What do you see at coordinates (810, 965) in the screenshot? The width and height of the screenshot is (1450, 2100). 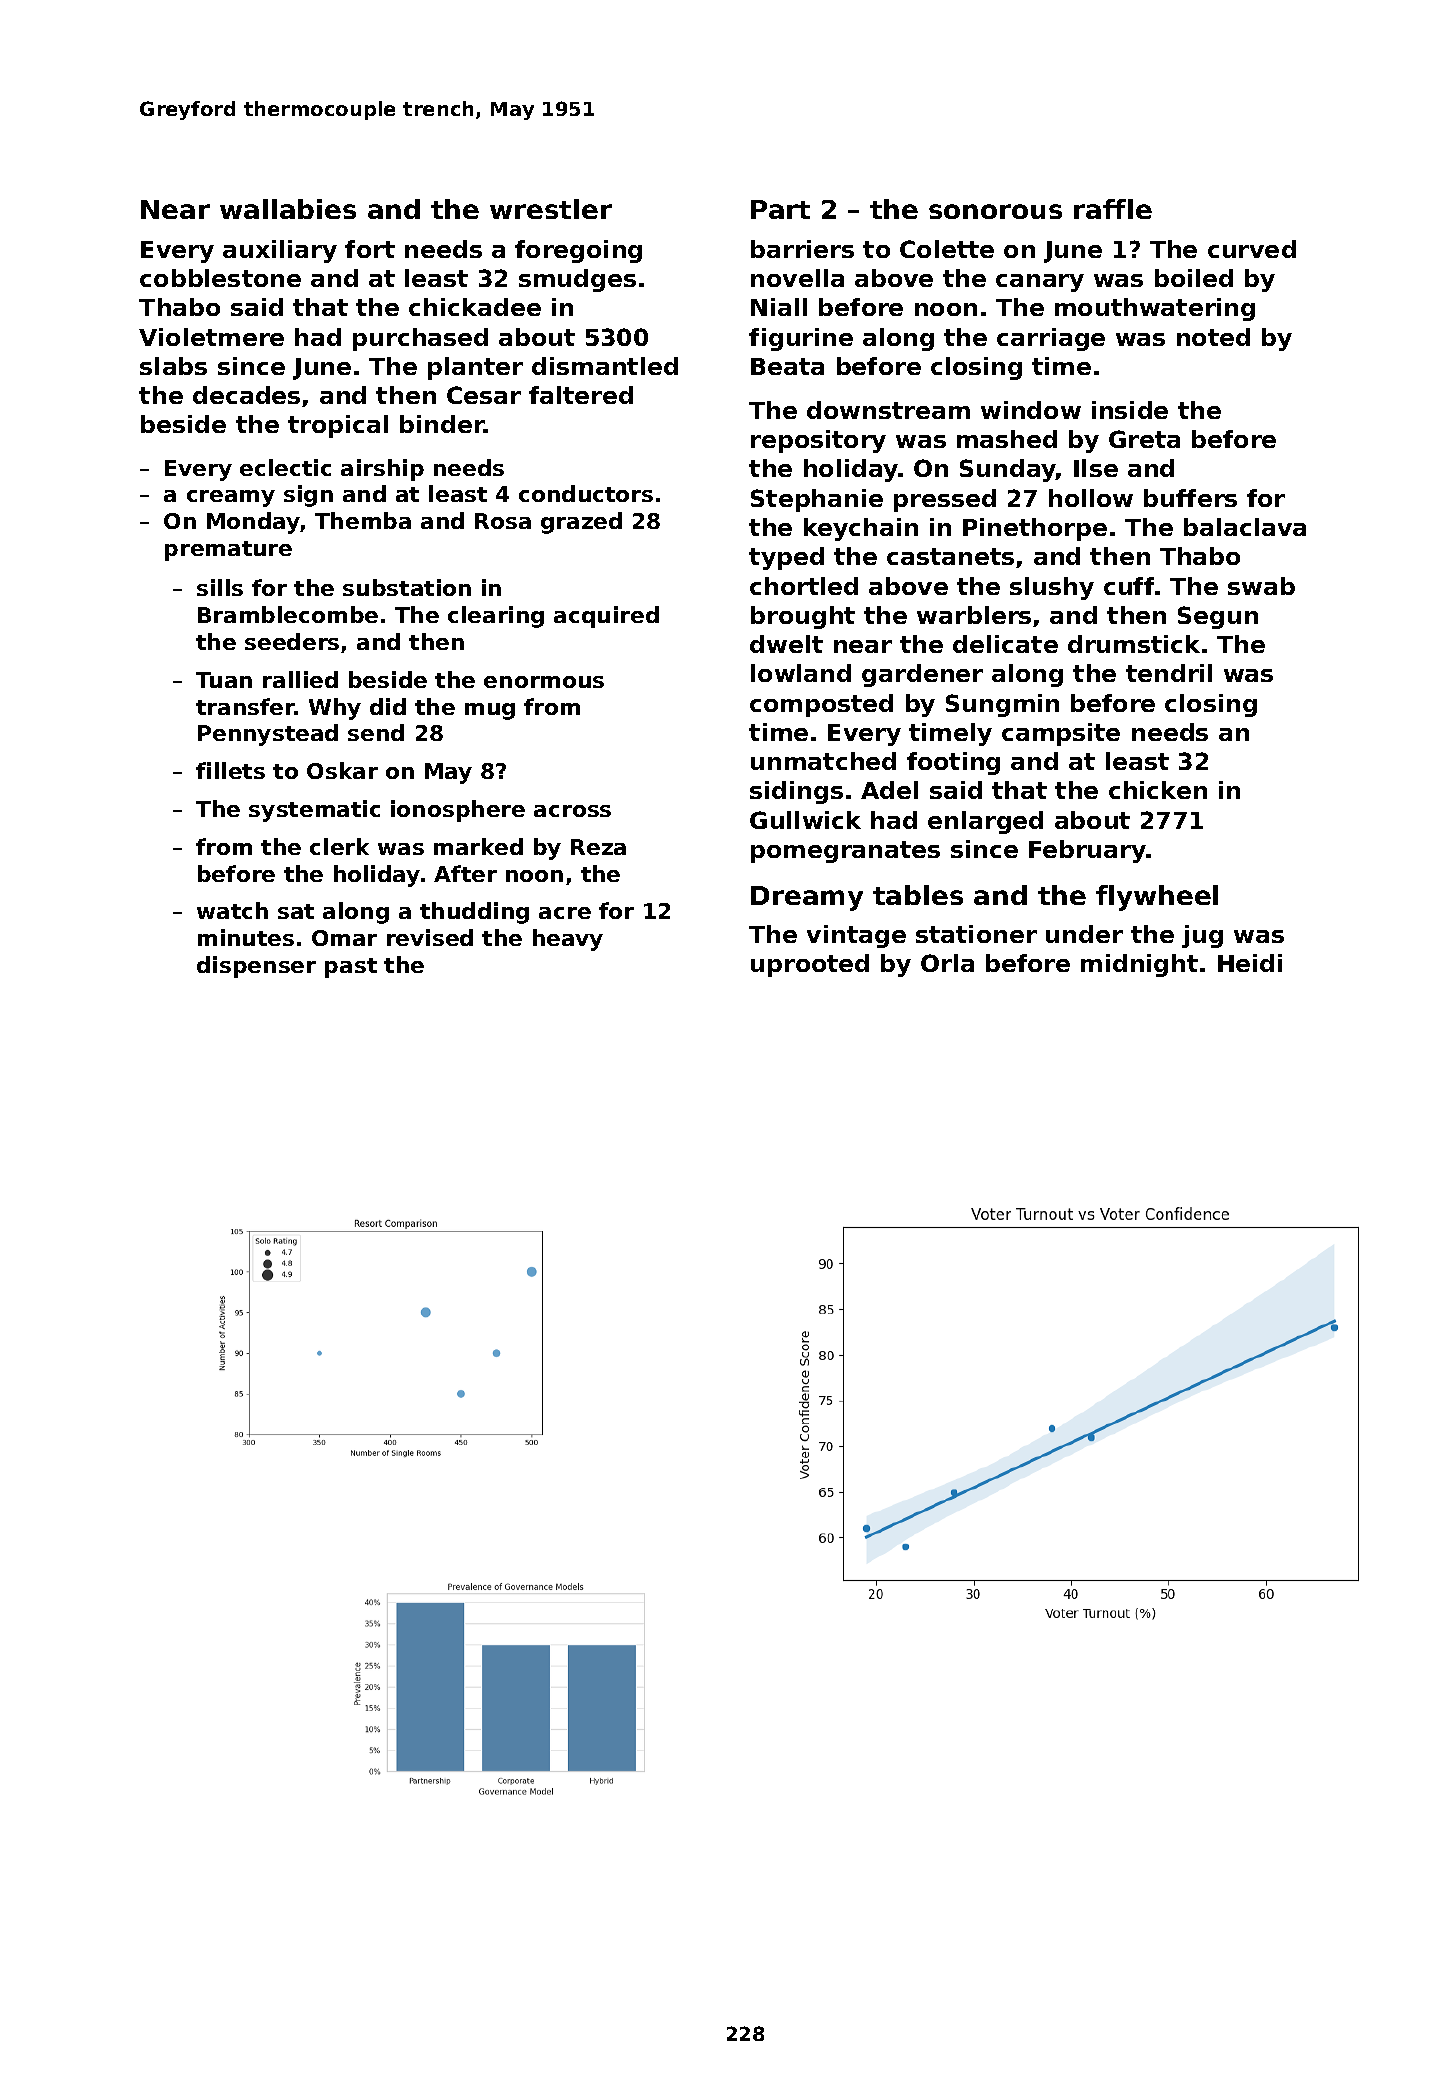 I see `uprooted` at bounding box center [810, 965].
